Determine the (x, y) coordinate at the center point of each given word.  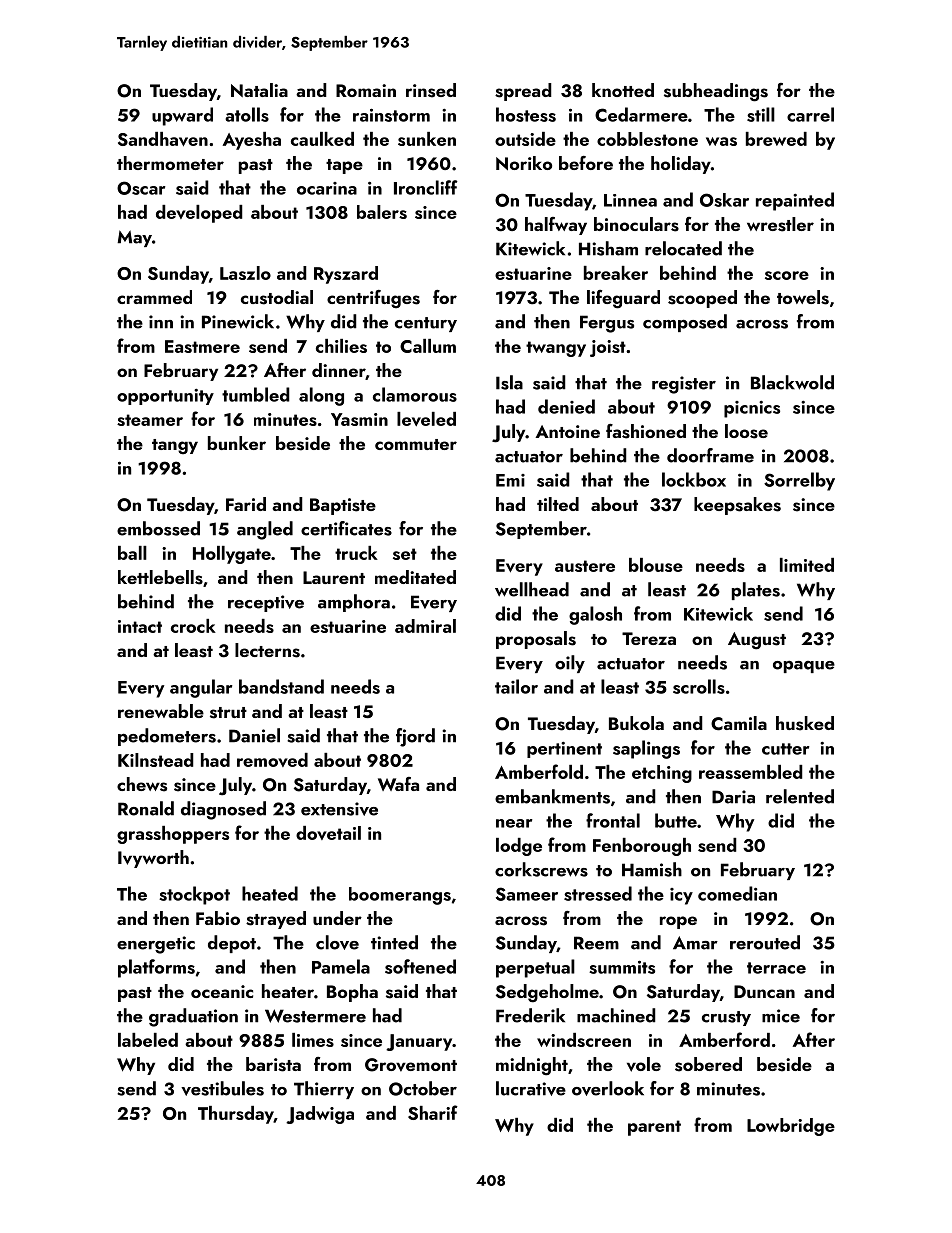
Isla (509, 382)
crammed (154, 297)
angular (201, 688)
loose (746, 431)
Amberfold (539, 771)
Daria (733, 797)
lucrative (531, 1088)
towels (803, 297)
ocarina (327, 188)
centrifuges (373, 299)
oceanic (222, 991)
